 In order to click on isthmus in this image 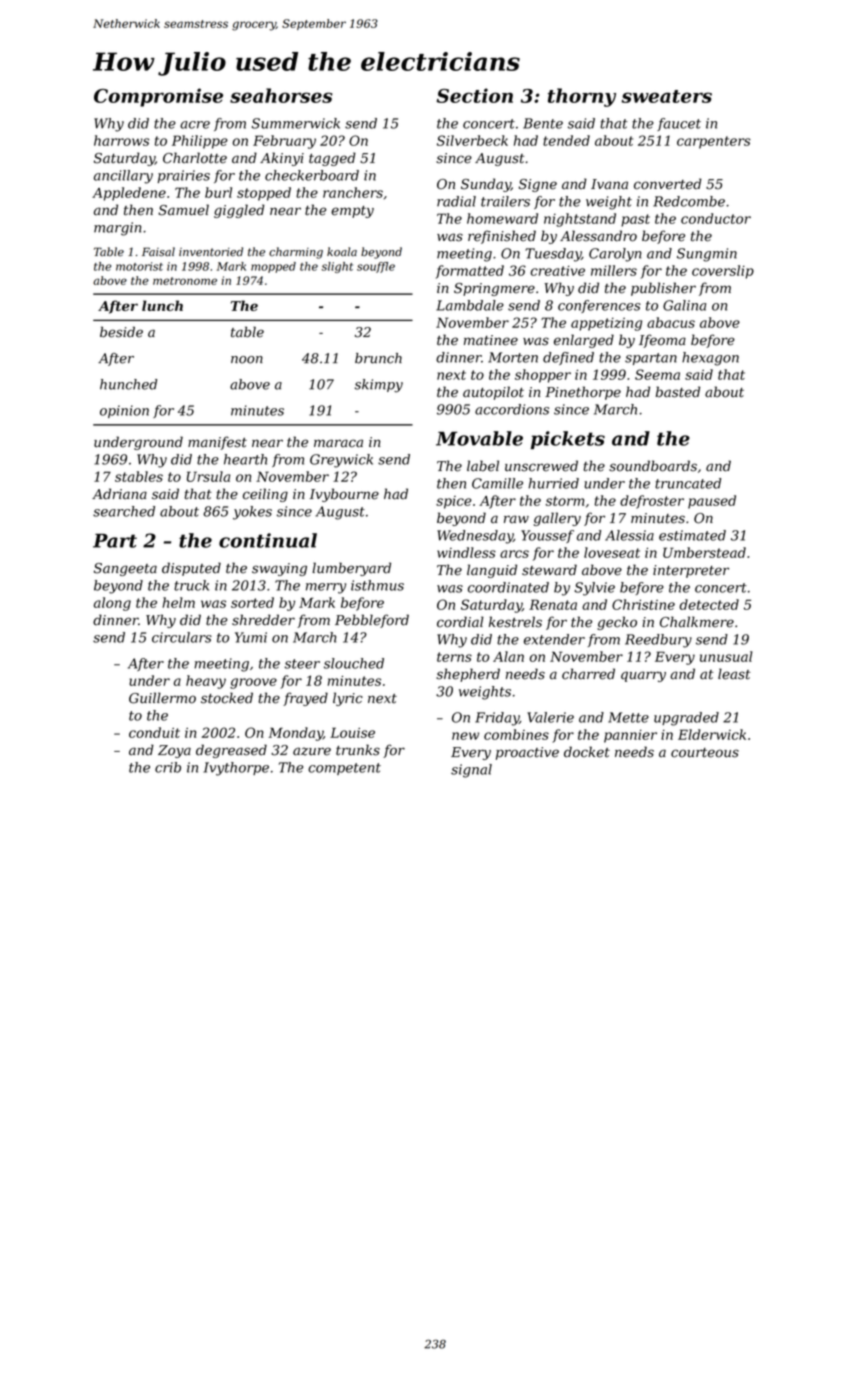, I will do `click(377, 585)`.
